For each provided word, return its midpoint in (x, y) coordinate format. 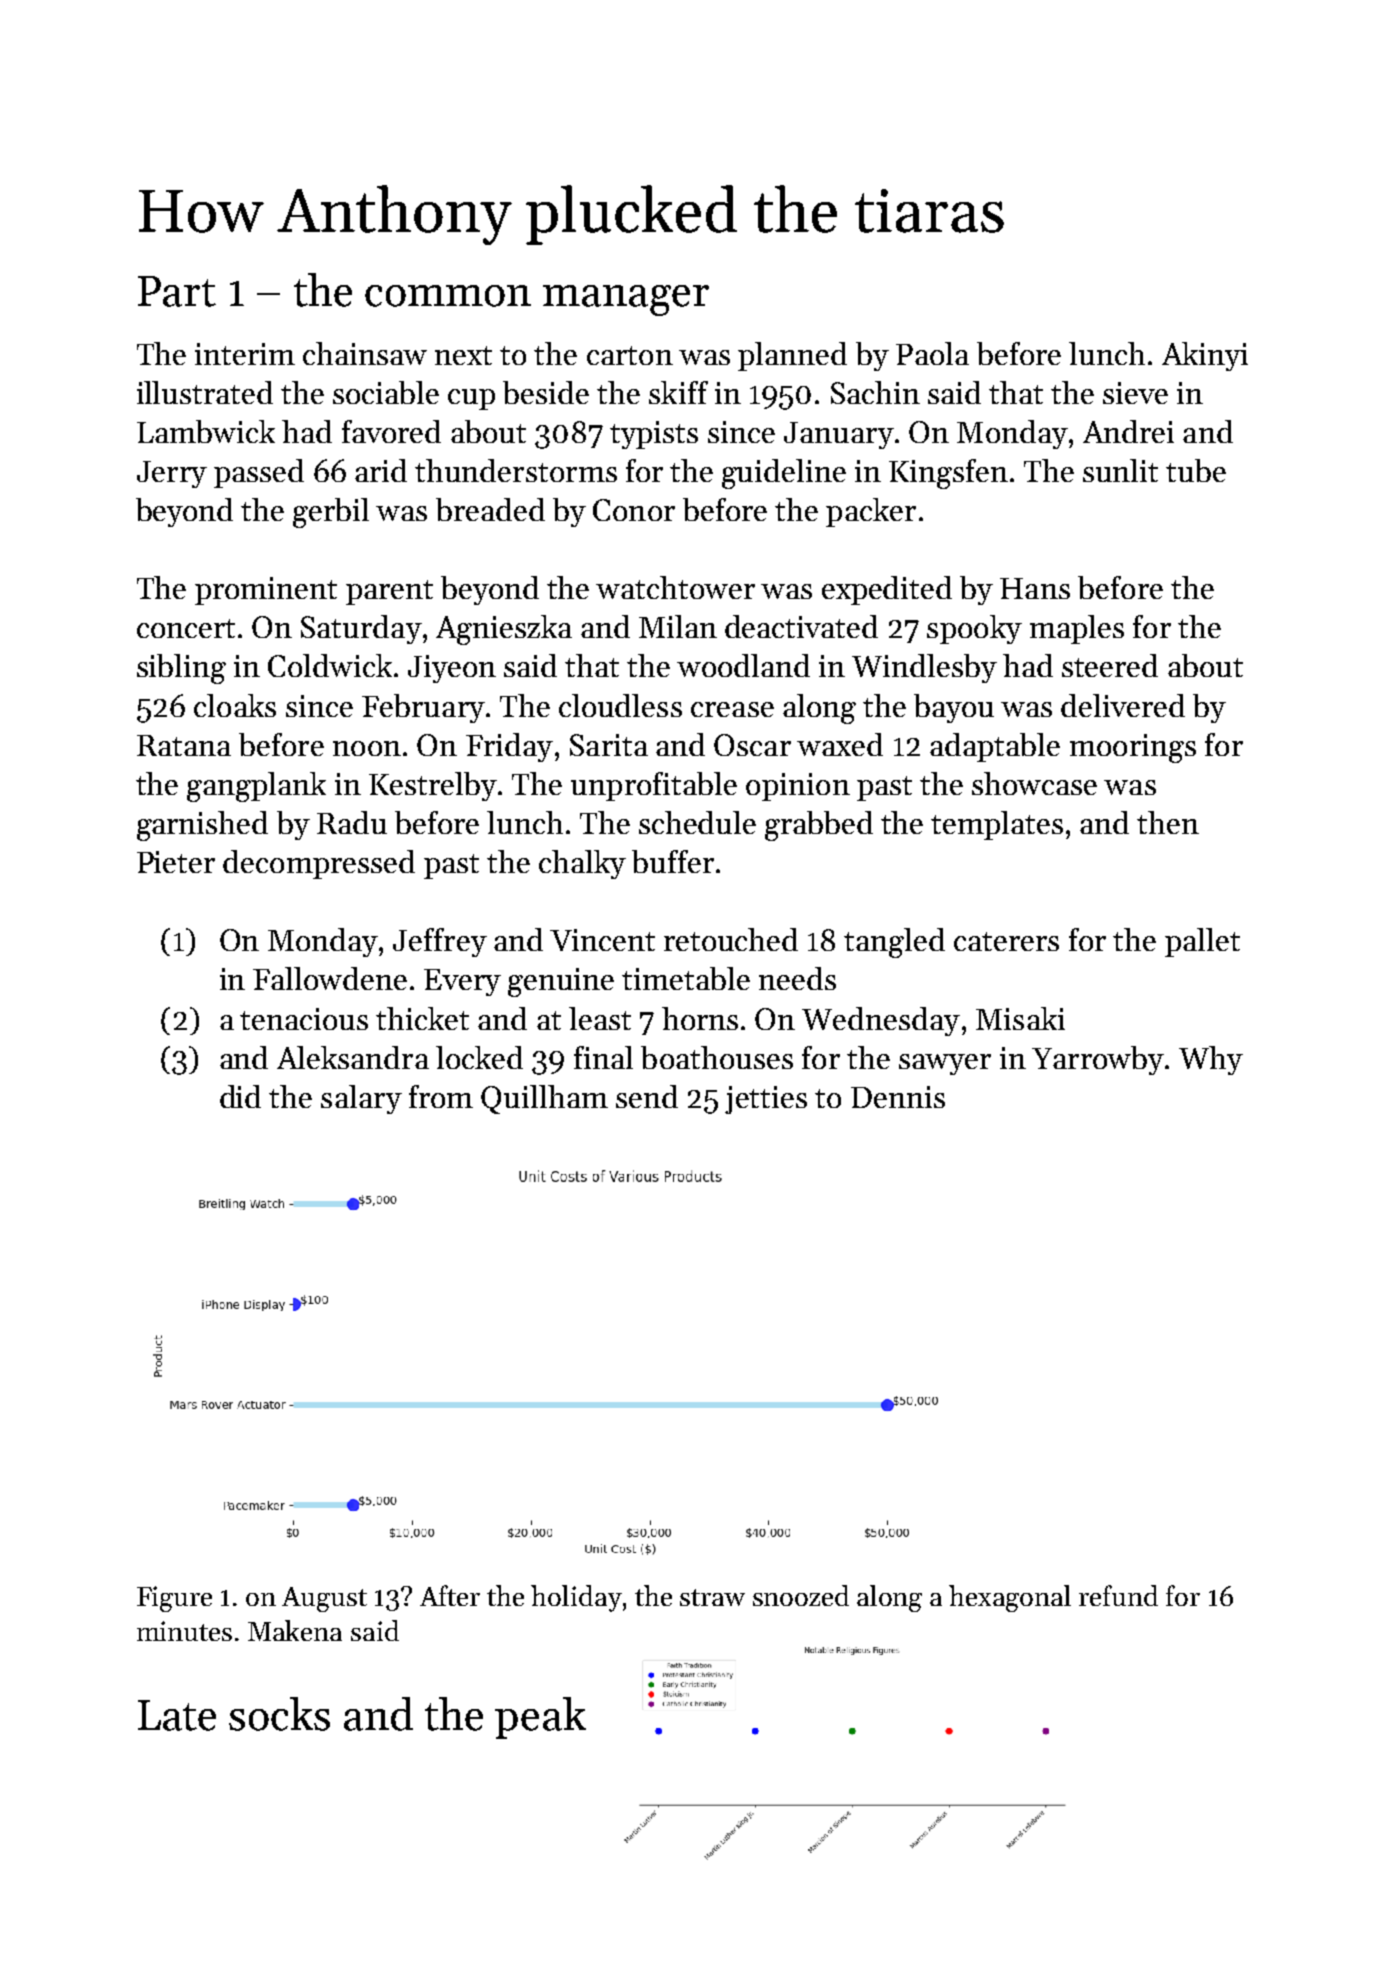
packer (871, 512)
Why (1211, 1060)
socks (279, 1714)
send (647, 1096)
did (240, 1096)
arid (381, 470)
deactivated (801, 626)
